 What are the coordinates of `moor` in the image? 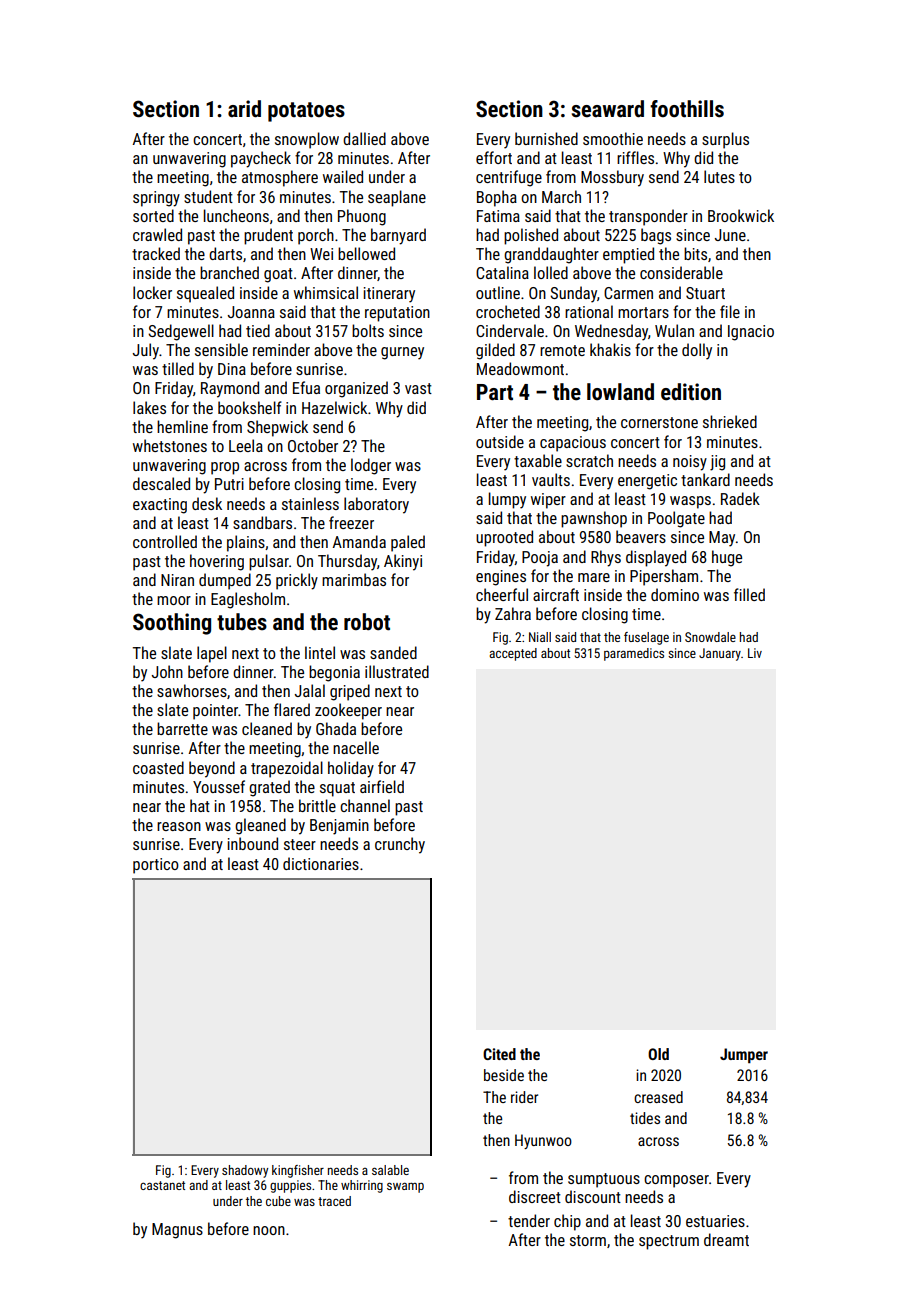 It's located at (174, 600).
